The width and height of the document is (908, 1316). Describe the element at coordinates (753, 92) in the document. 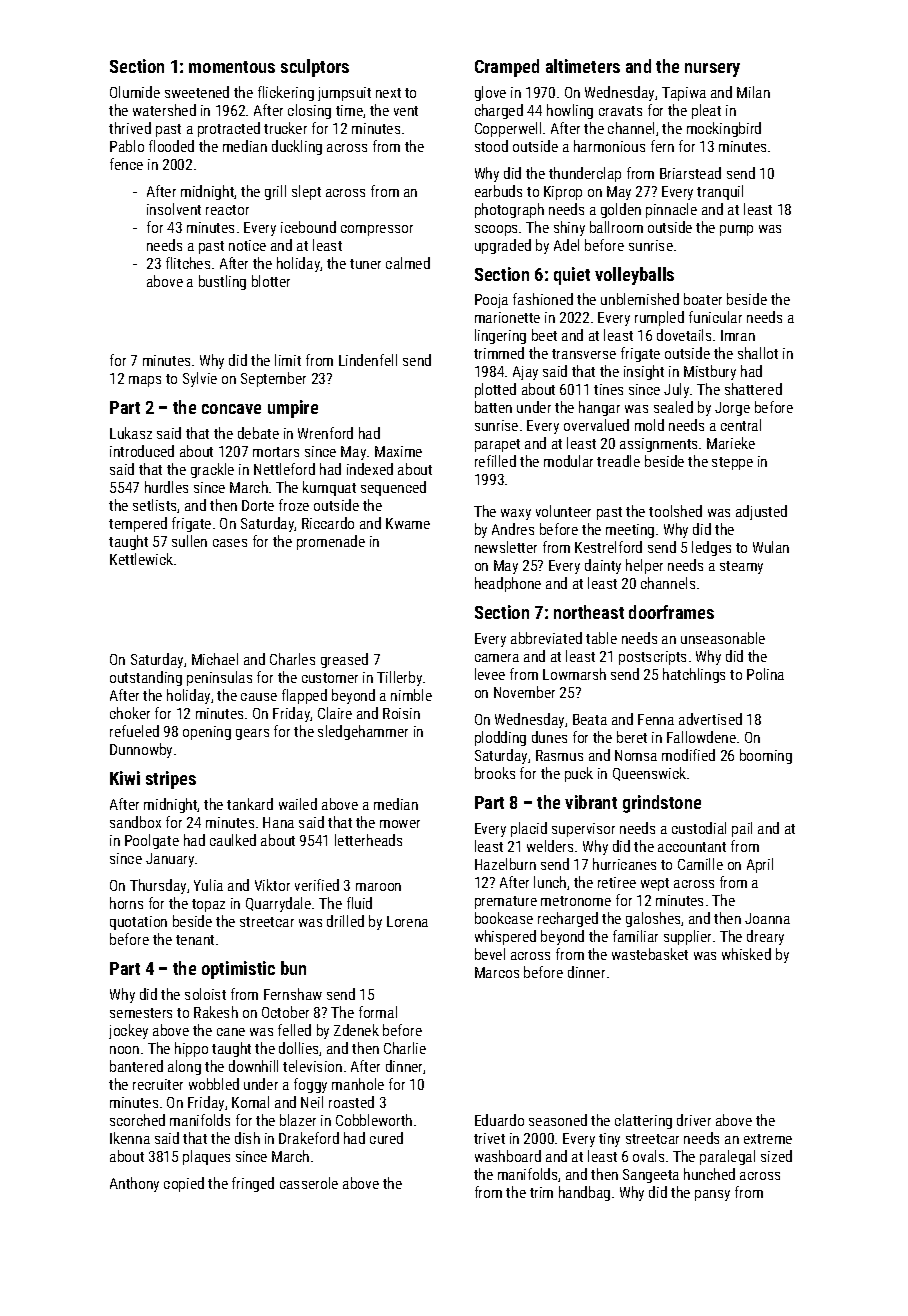

I see `Milan` at that location.
